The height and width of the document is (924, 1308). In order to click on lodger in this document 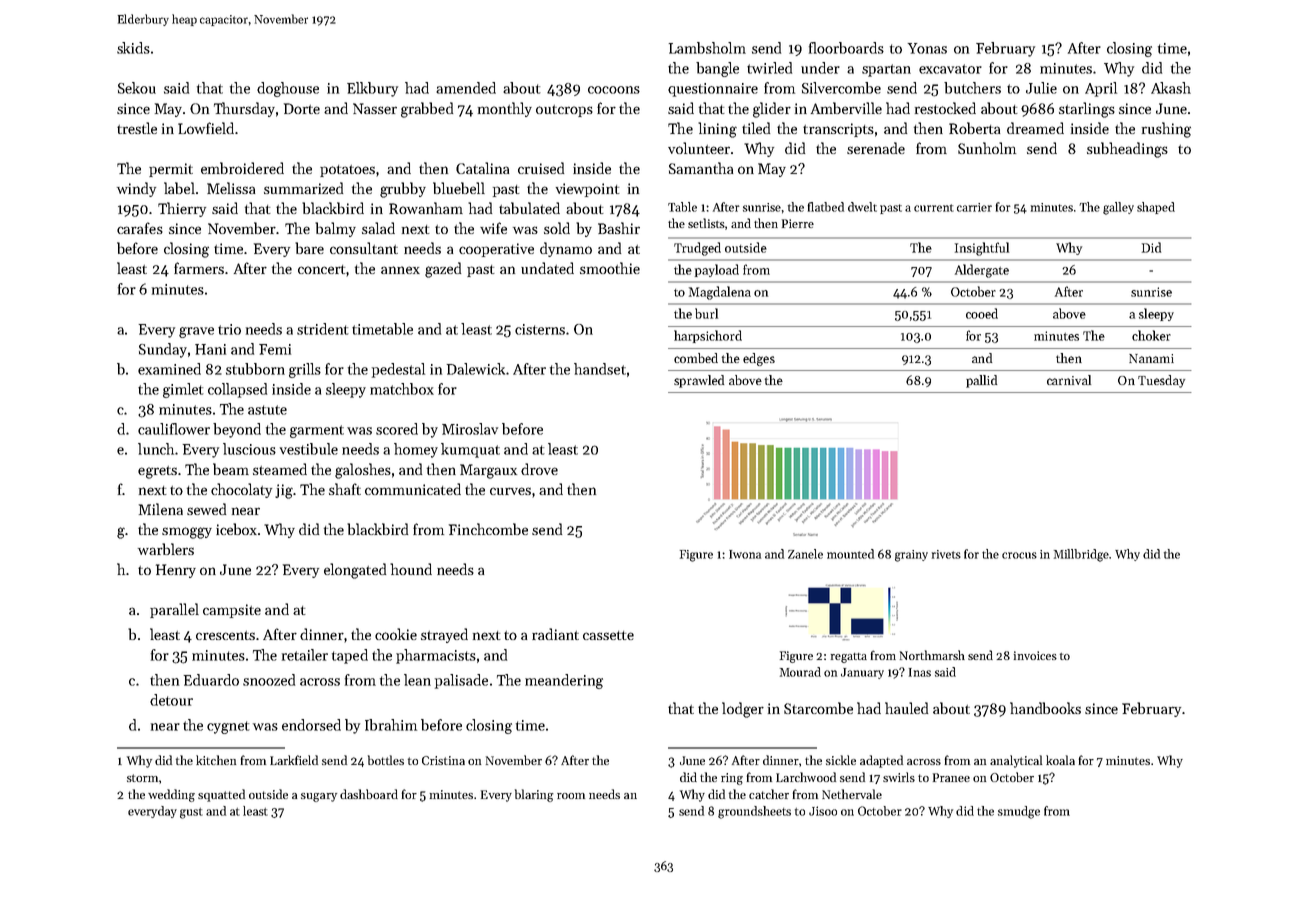, I will do `click(743, 710)`.
